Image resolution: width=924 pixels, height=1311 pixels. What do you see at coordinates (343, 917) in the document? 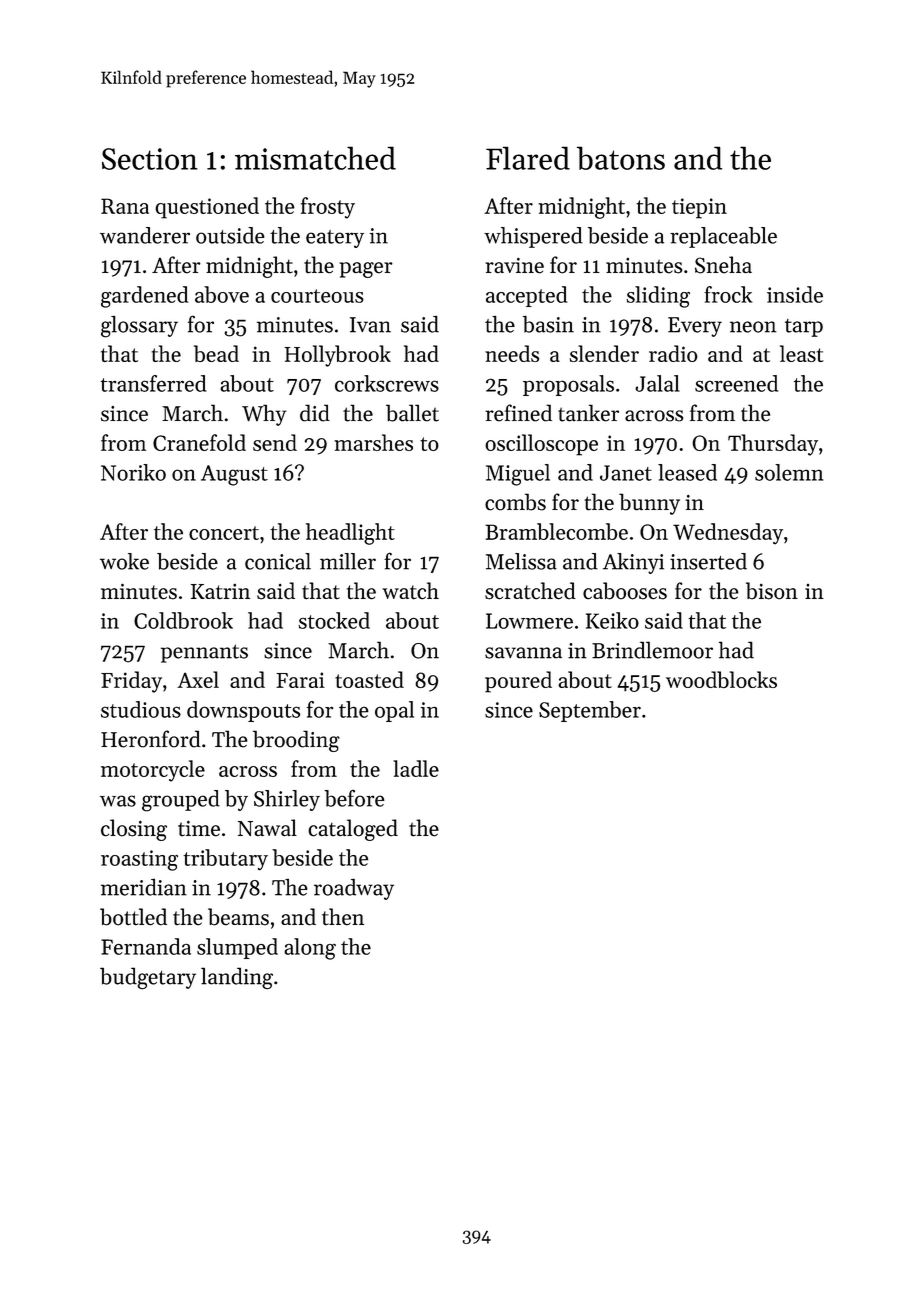
I see `then` at bounding box center [343, 917].
